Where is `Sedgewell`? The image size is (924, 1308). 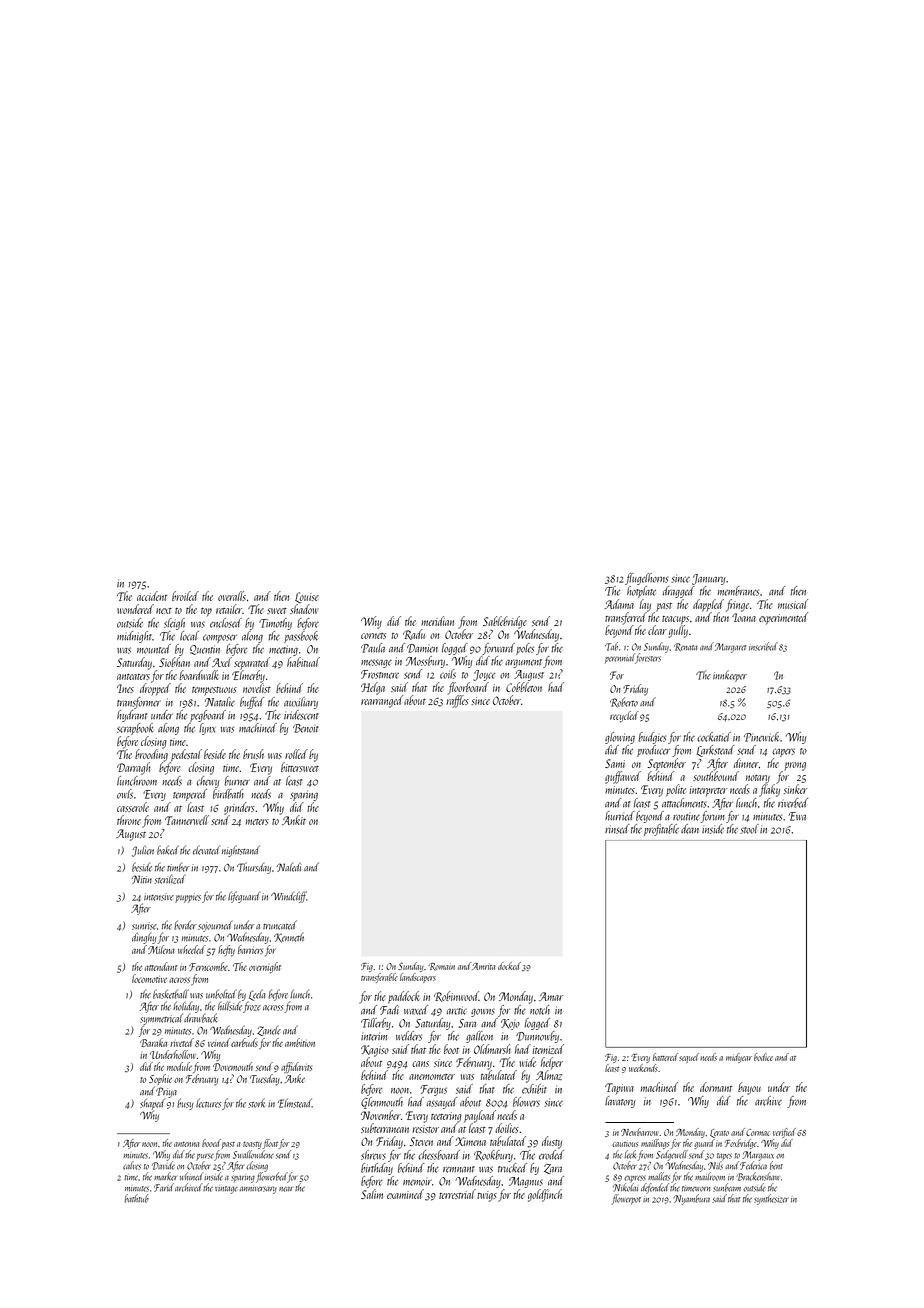 Sedgewell is located at coordinates (672, 1155).
